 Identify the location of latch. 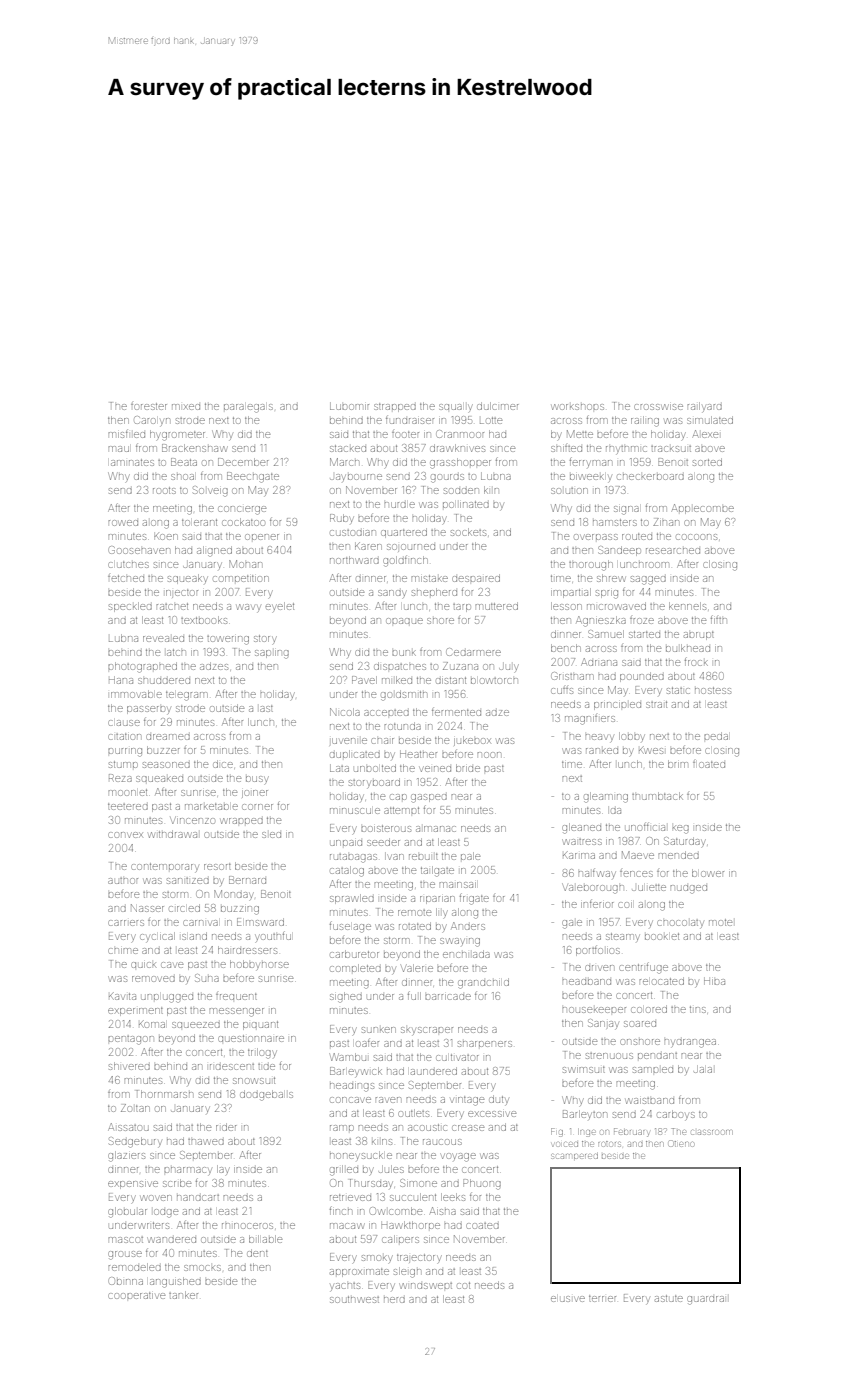
(176, 652).
